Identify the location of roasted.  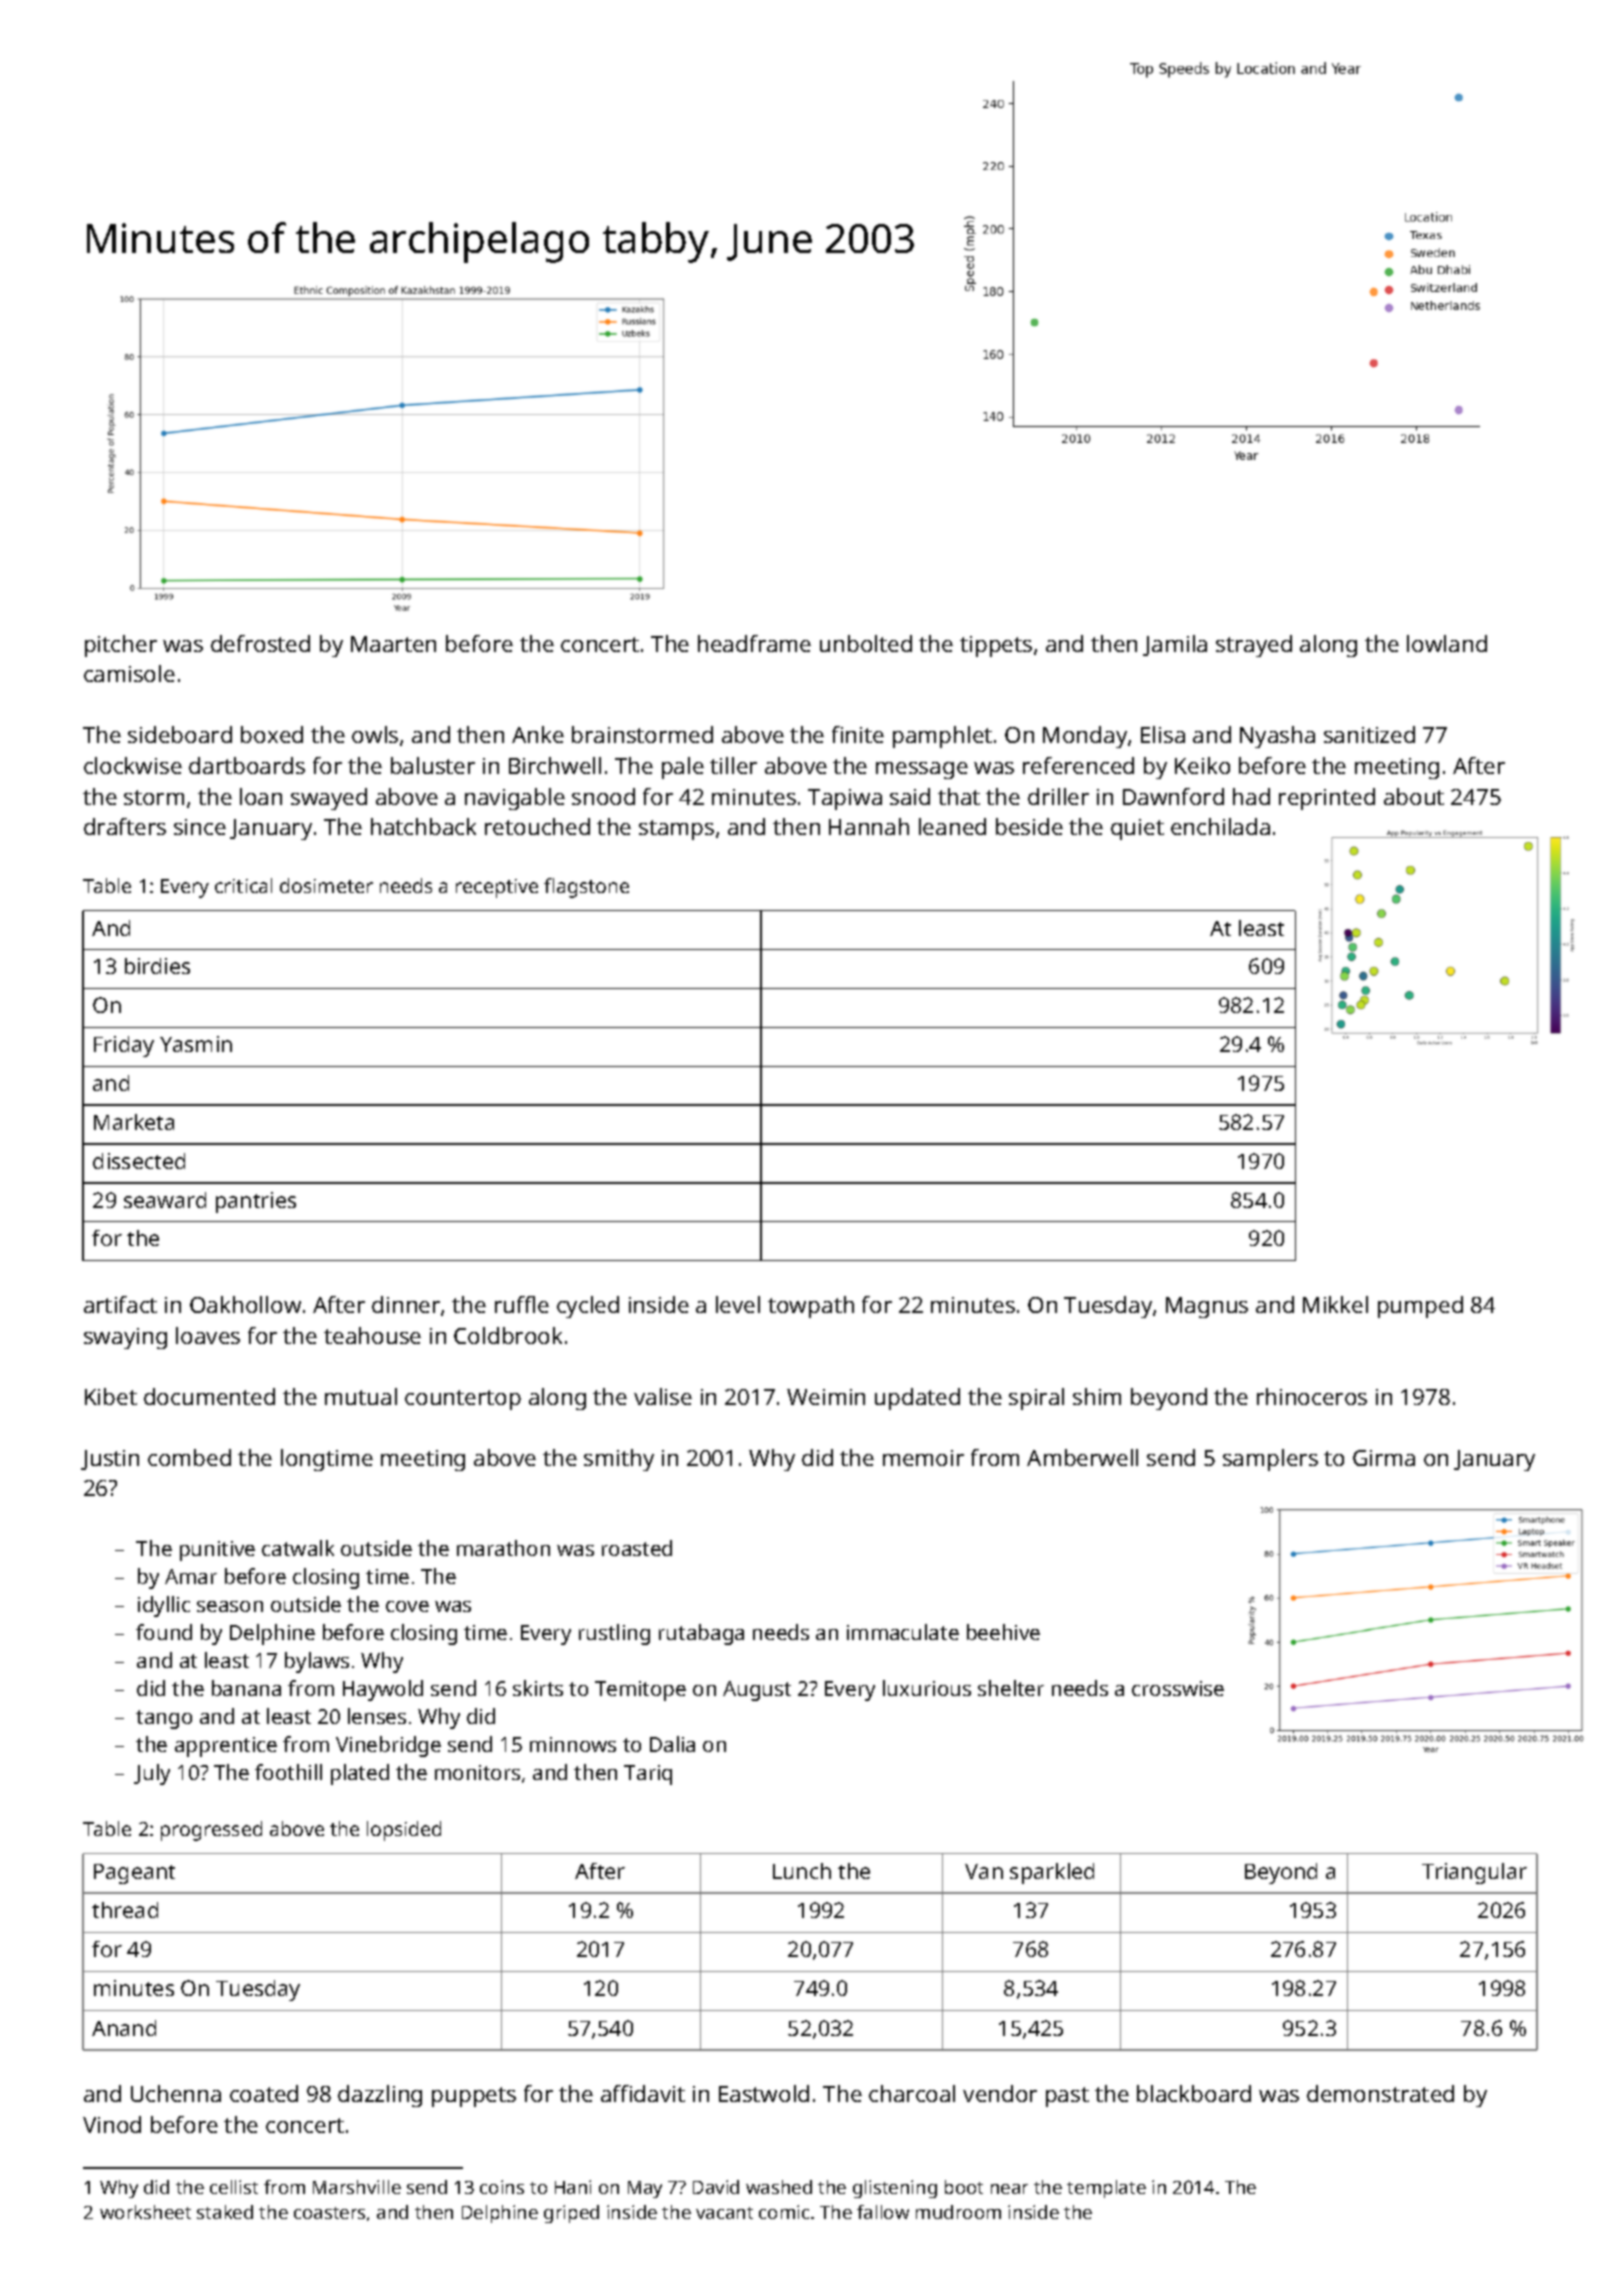
(637, 1548).
